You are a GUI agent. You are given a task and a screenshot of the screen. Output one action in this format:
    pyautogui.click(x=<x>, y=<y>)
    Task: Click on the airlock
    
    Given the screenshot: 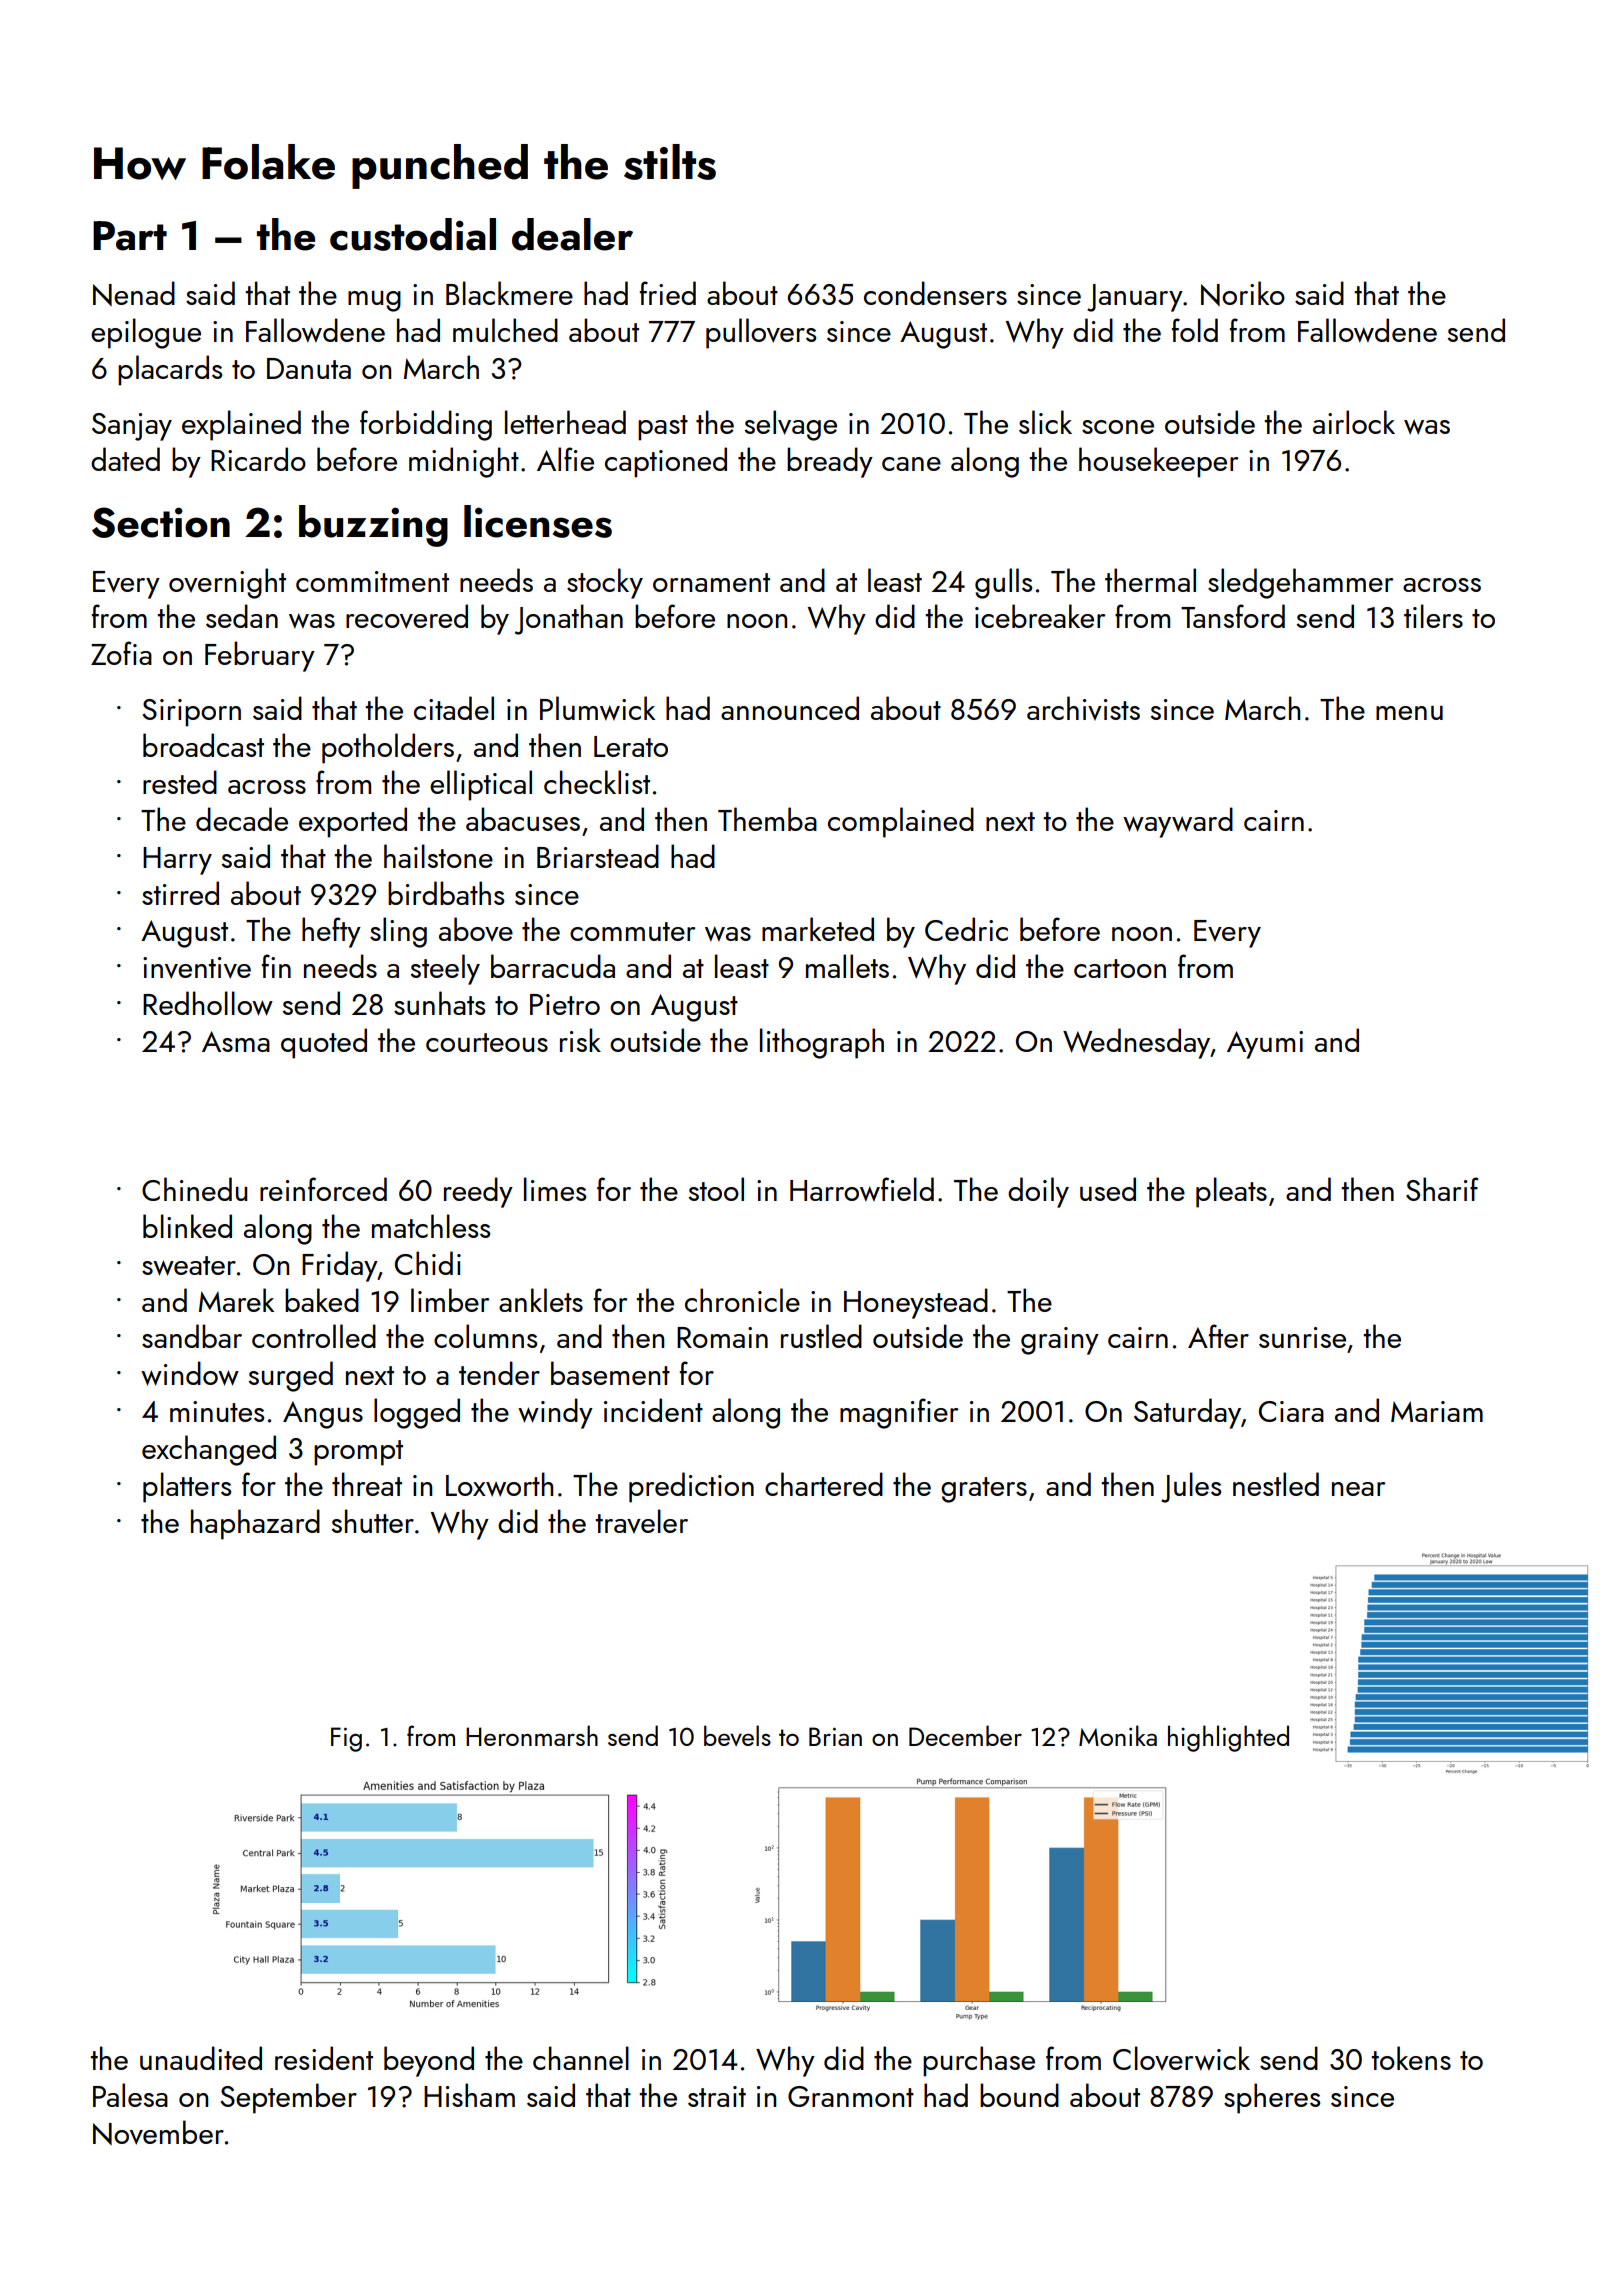 What is the action you would take?
    pyautogui.click(x=1354, y=422)
